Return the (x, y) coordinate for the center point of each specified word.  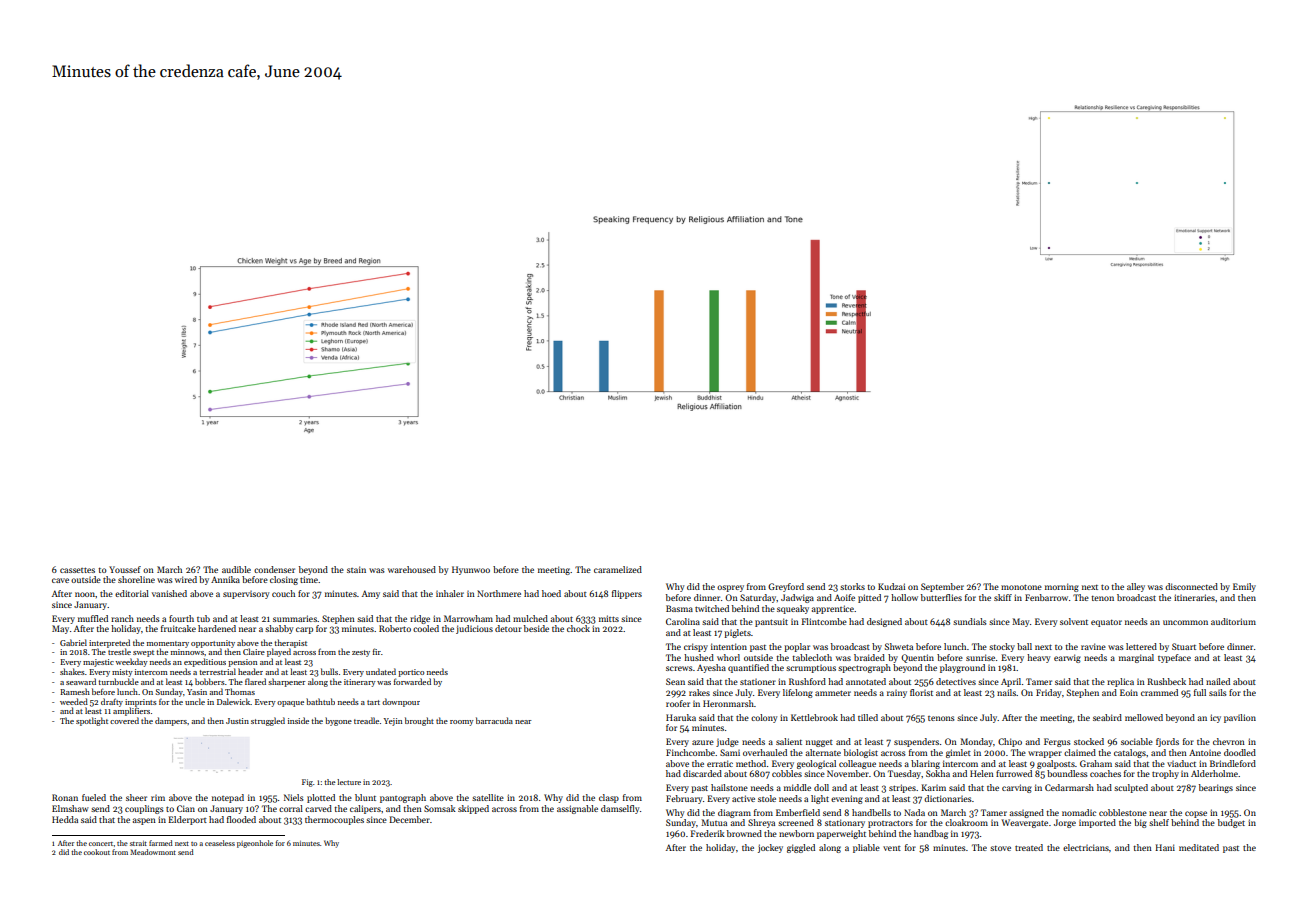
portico (411, 673)
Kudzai (891, 586)
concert (101, 844)
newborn (796, 833)
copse (1196, 814)
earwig (1067, 658)
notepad (228, 798)
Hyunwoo (471, 570)
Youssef (125, 569)
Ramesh (75, 691)
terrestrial (217, 671)
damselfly (620, 809)
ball (1024, 646)
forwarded (412, 681)
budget (1231, 823)
